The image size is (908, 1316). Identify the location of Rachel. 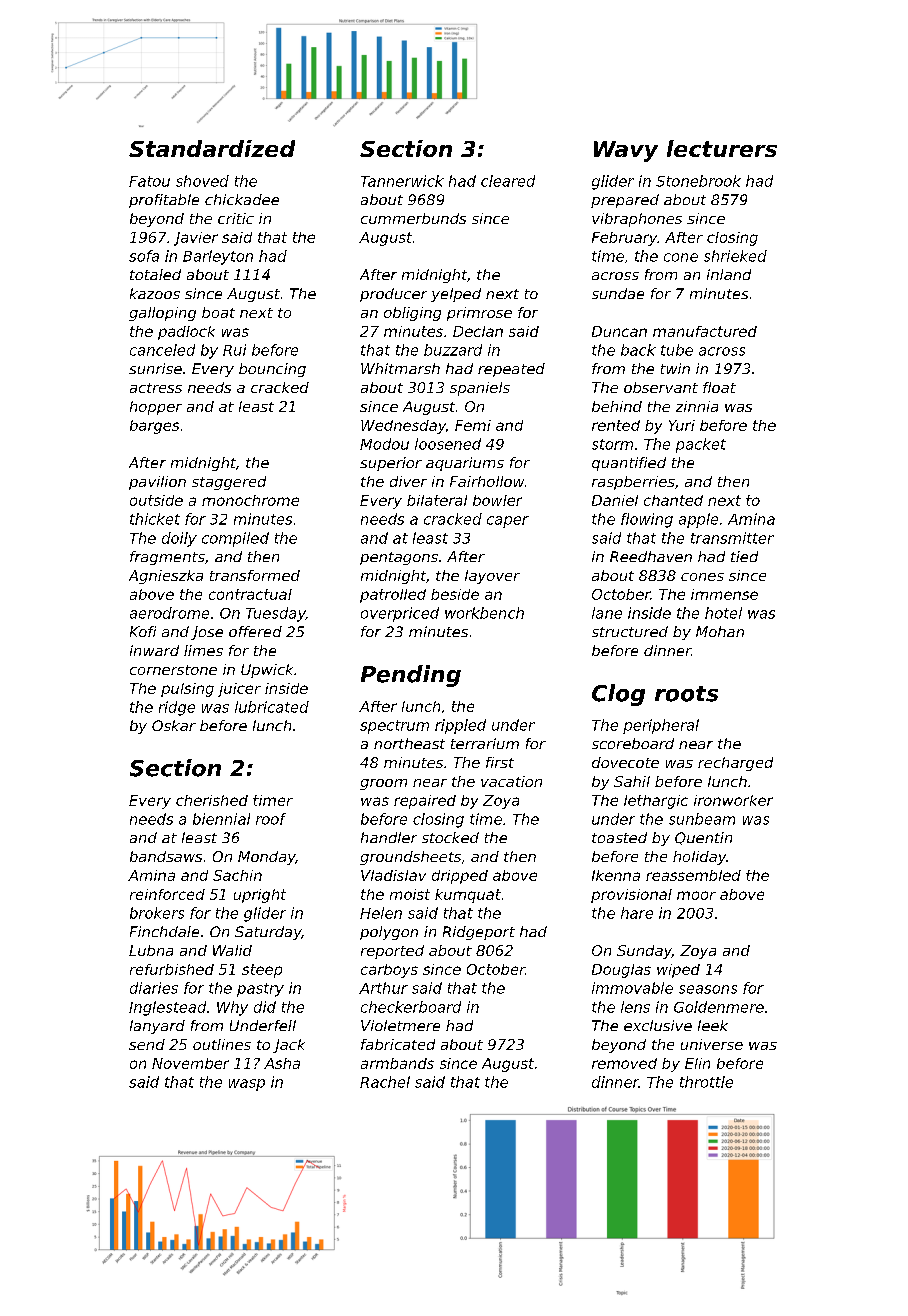
(385, 1082).
